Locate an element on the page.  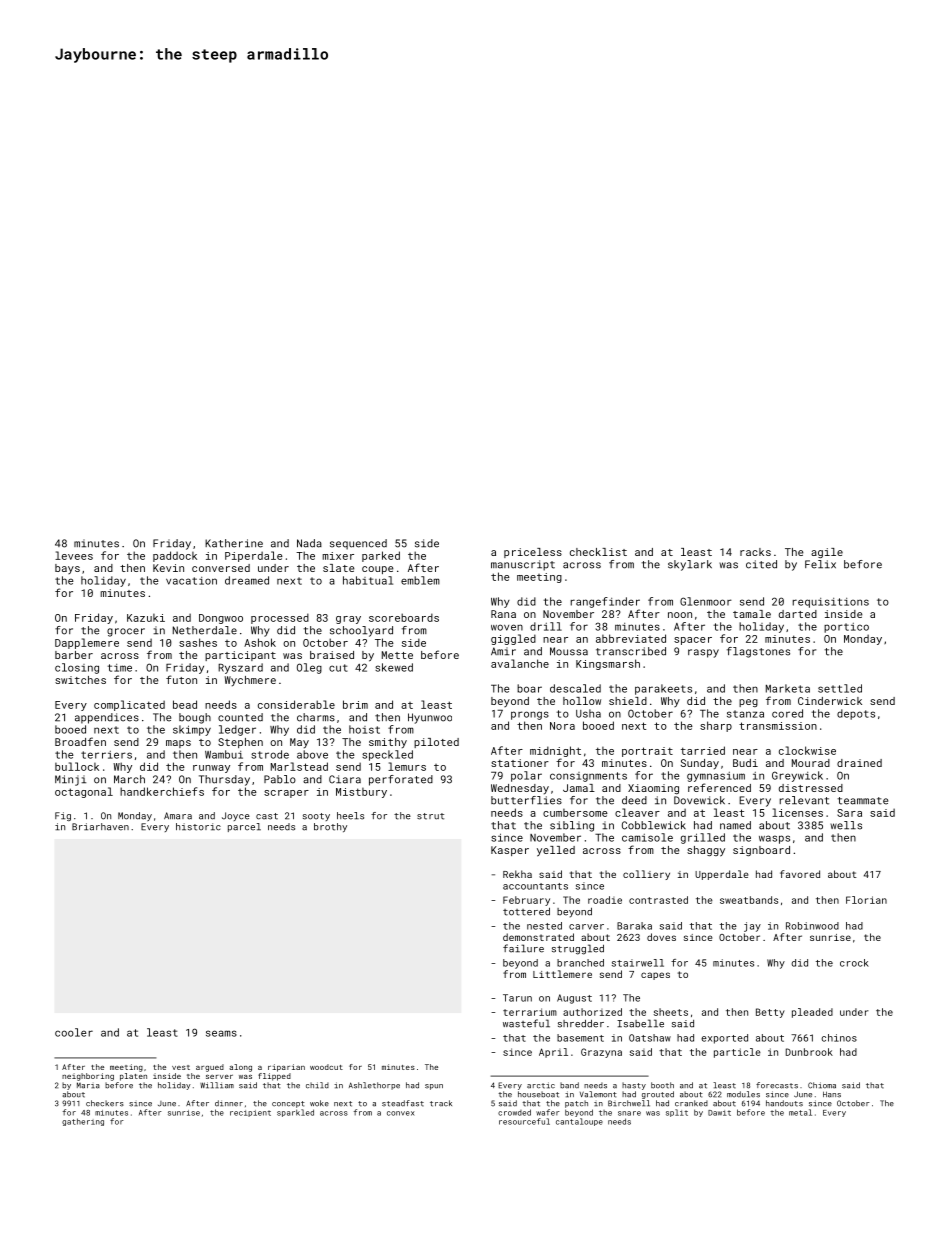
Briarhaven is located at coordinates (100, 827).
